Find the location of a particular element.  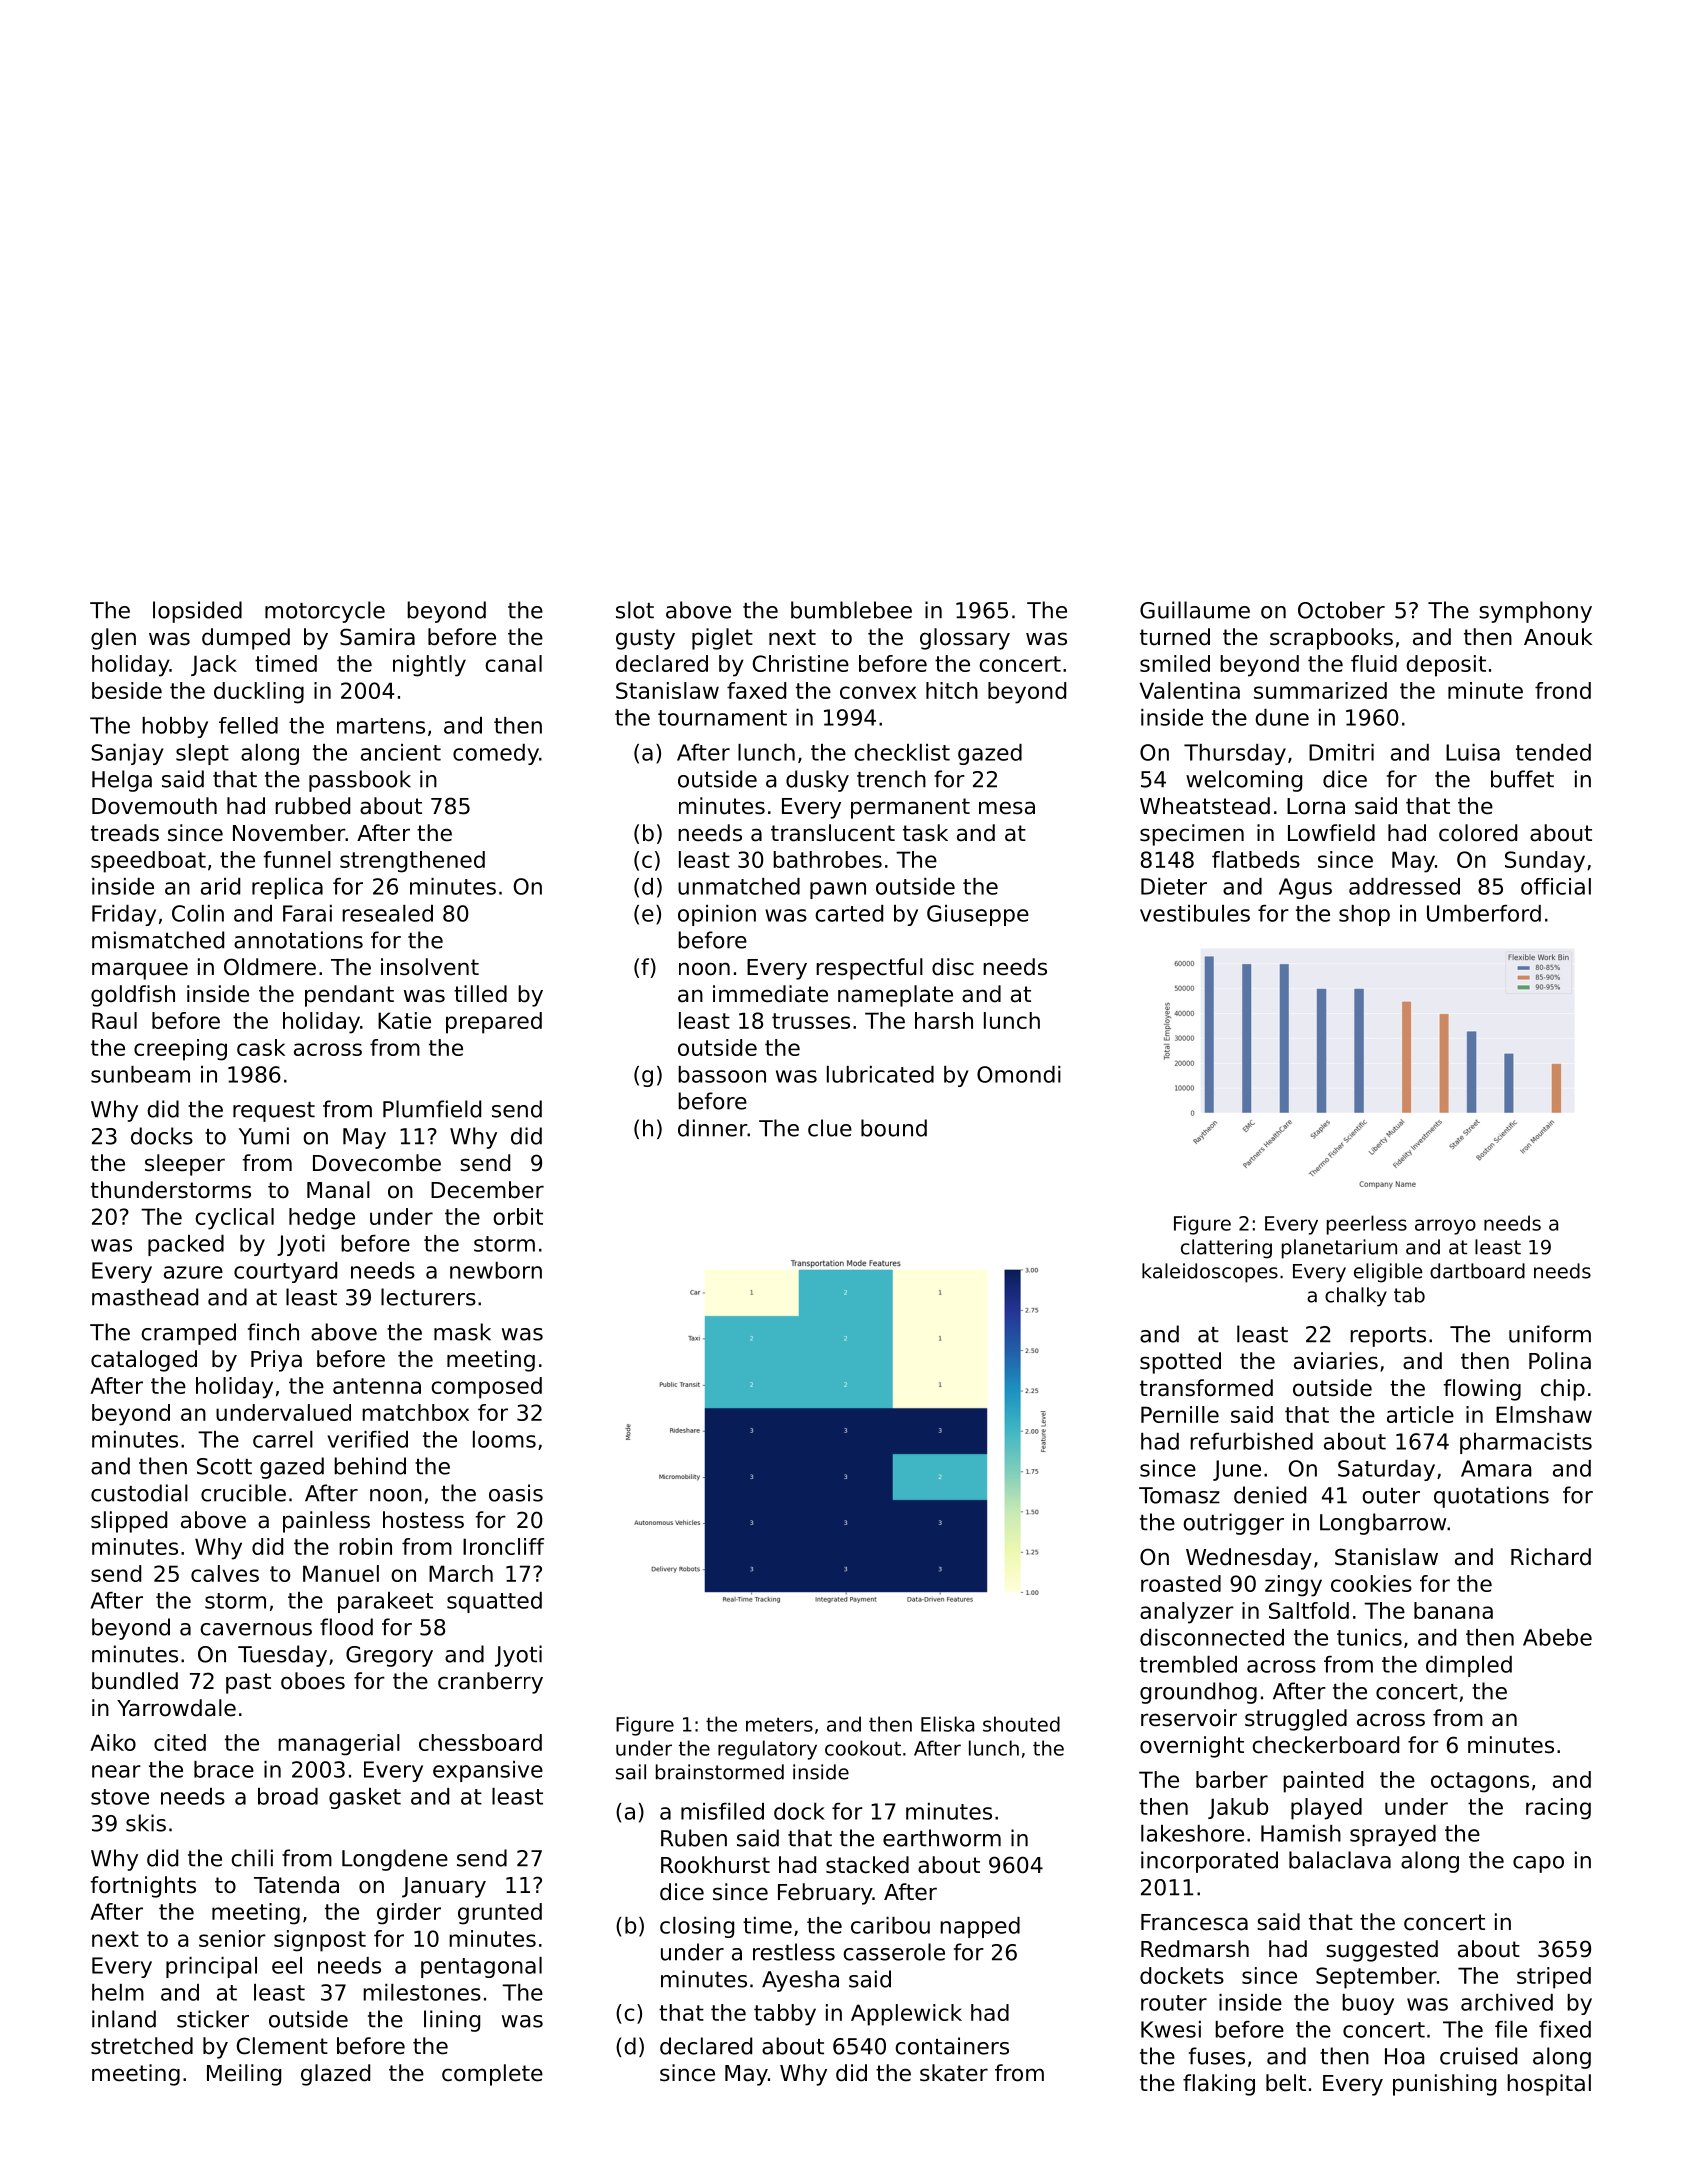

pharmacists is located at coordinates (1526, 1443).
